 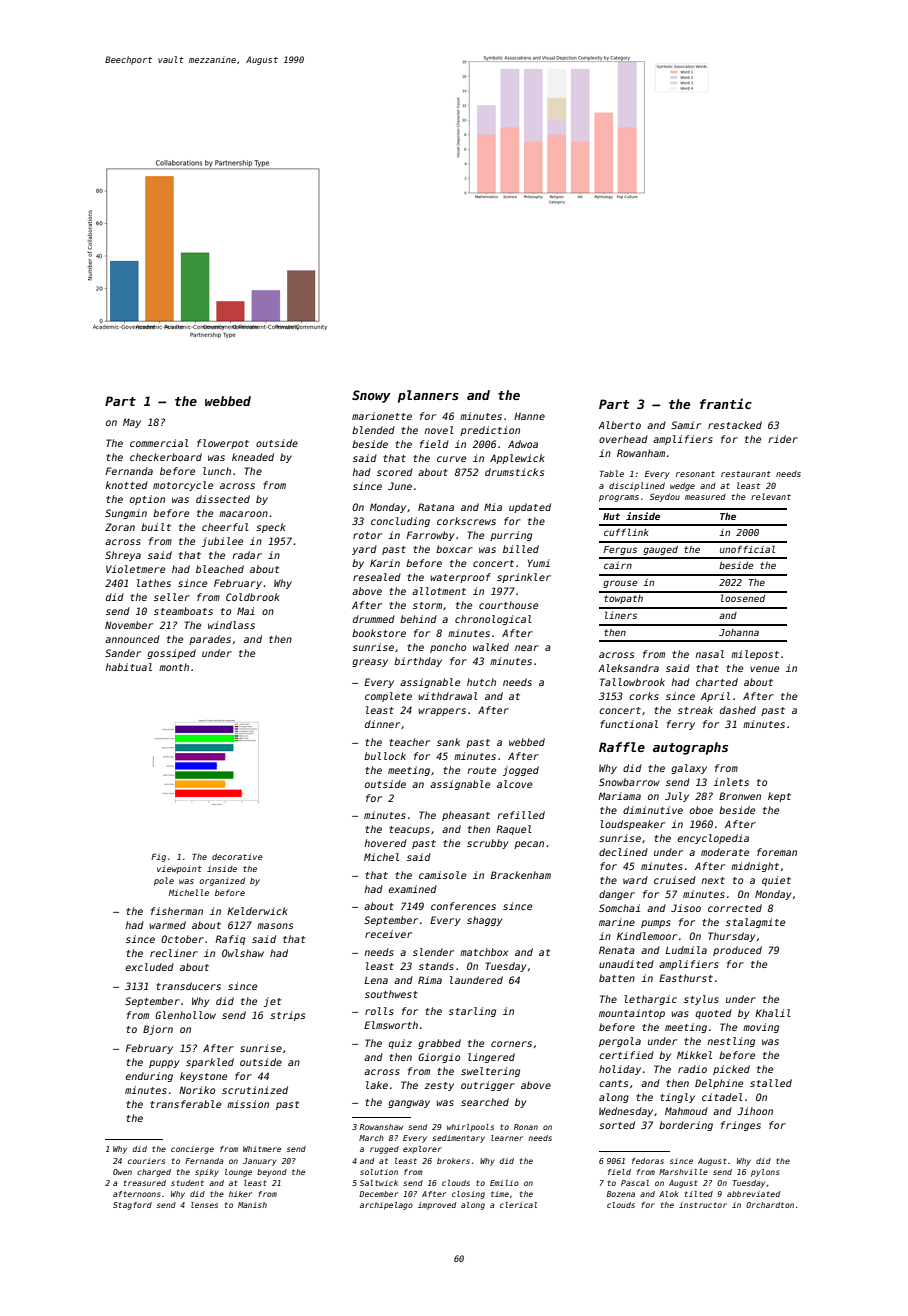 I want to click on frantic, so click(x=726, y=403).
